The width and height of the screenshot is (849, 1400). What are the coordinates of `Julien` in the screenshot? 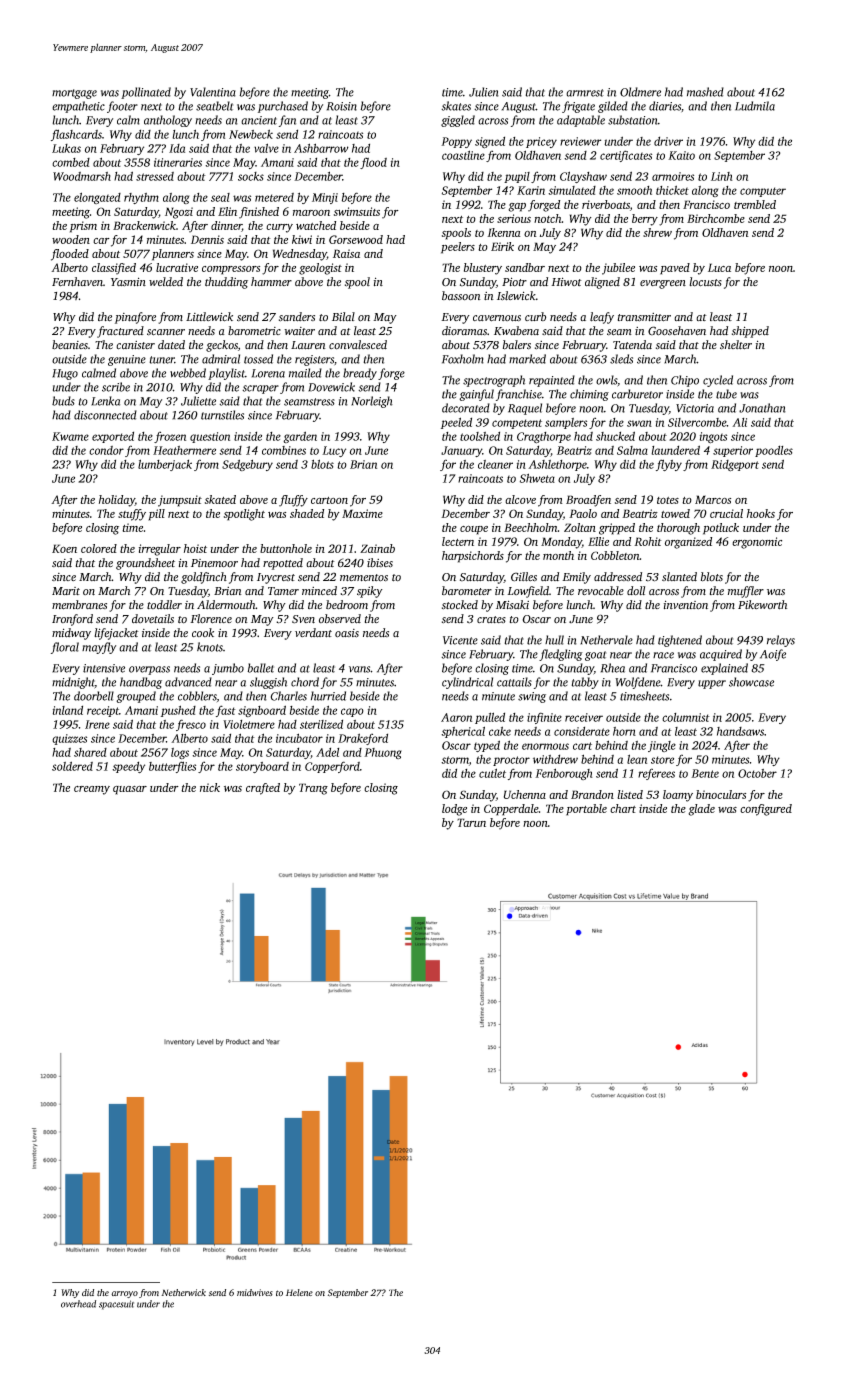 It's located at (484, 92).
